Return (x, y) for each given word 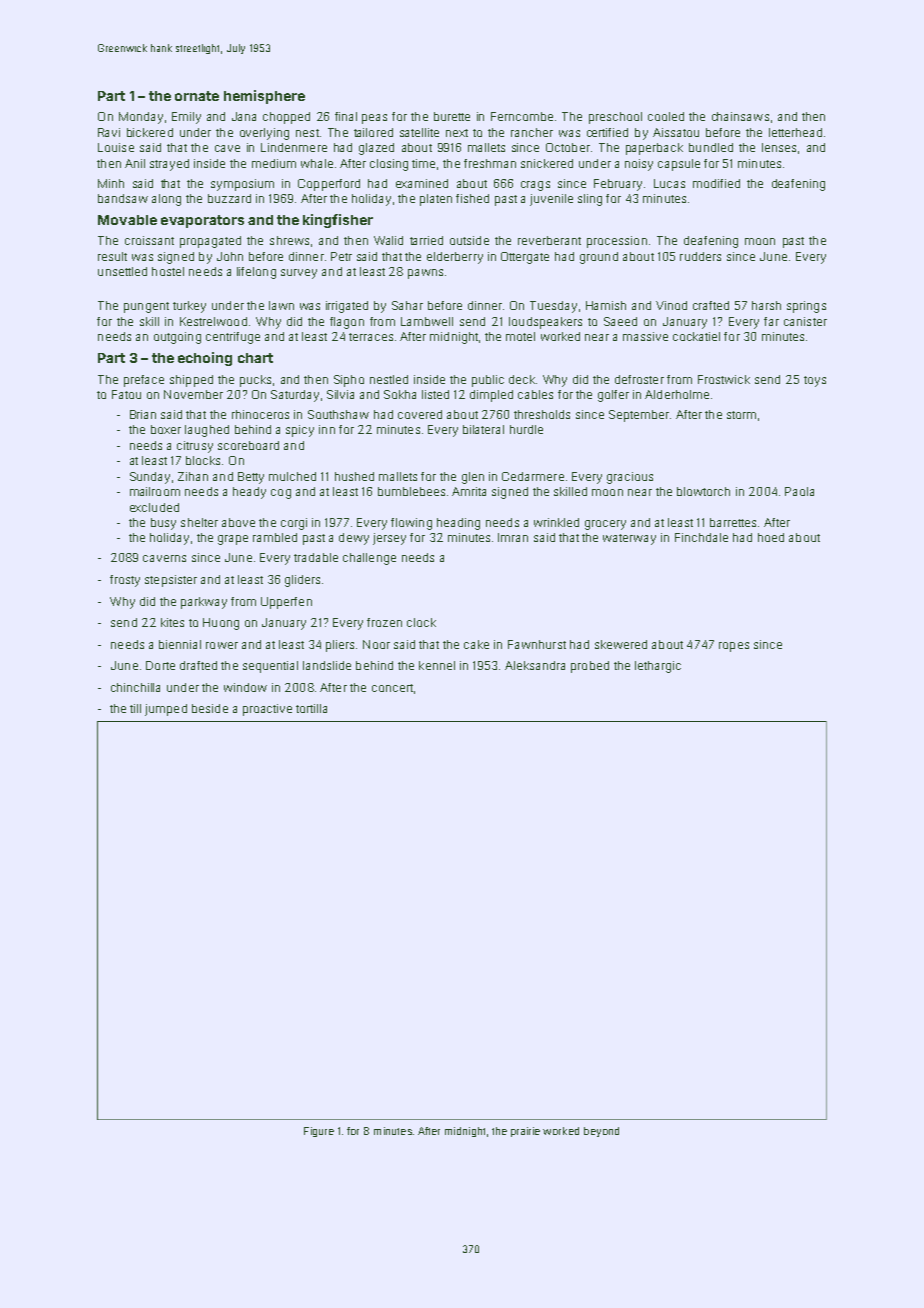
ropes (734, 647)
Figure (319, 1132)
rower (222, 645)
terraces (371, 337)
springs (806, 307)
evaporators (202, 221)
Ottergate (525, 258)
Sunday (150, 478)
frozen (384, 622)
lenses (779, 147)
